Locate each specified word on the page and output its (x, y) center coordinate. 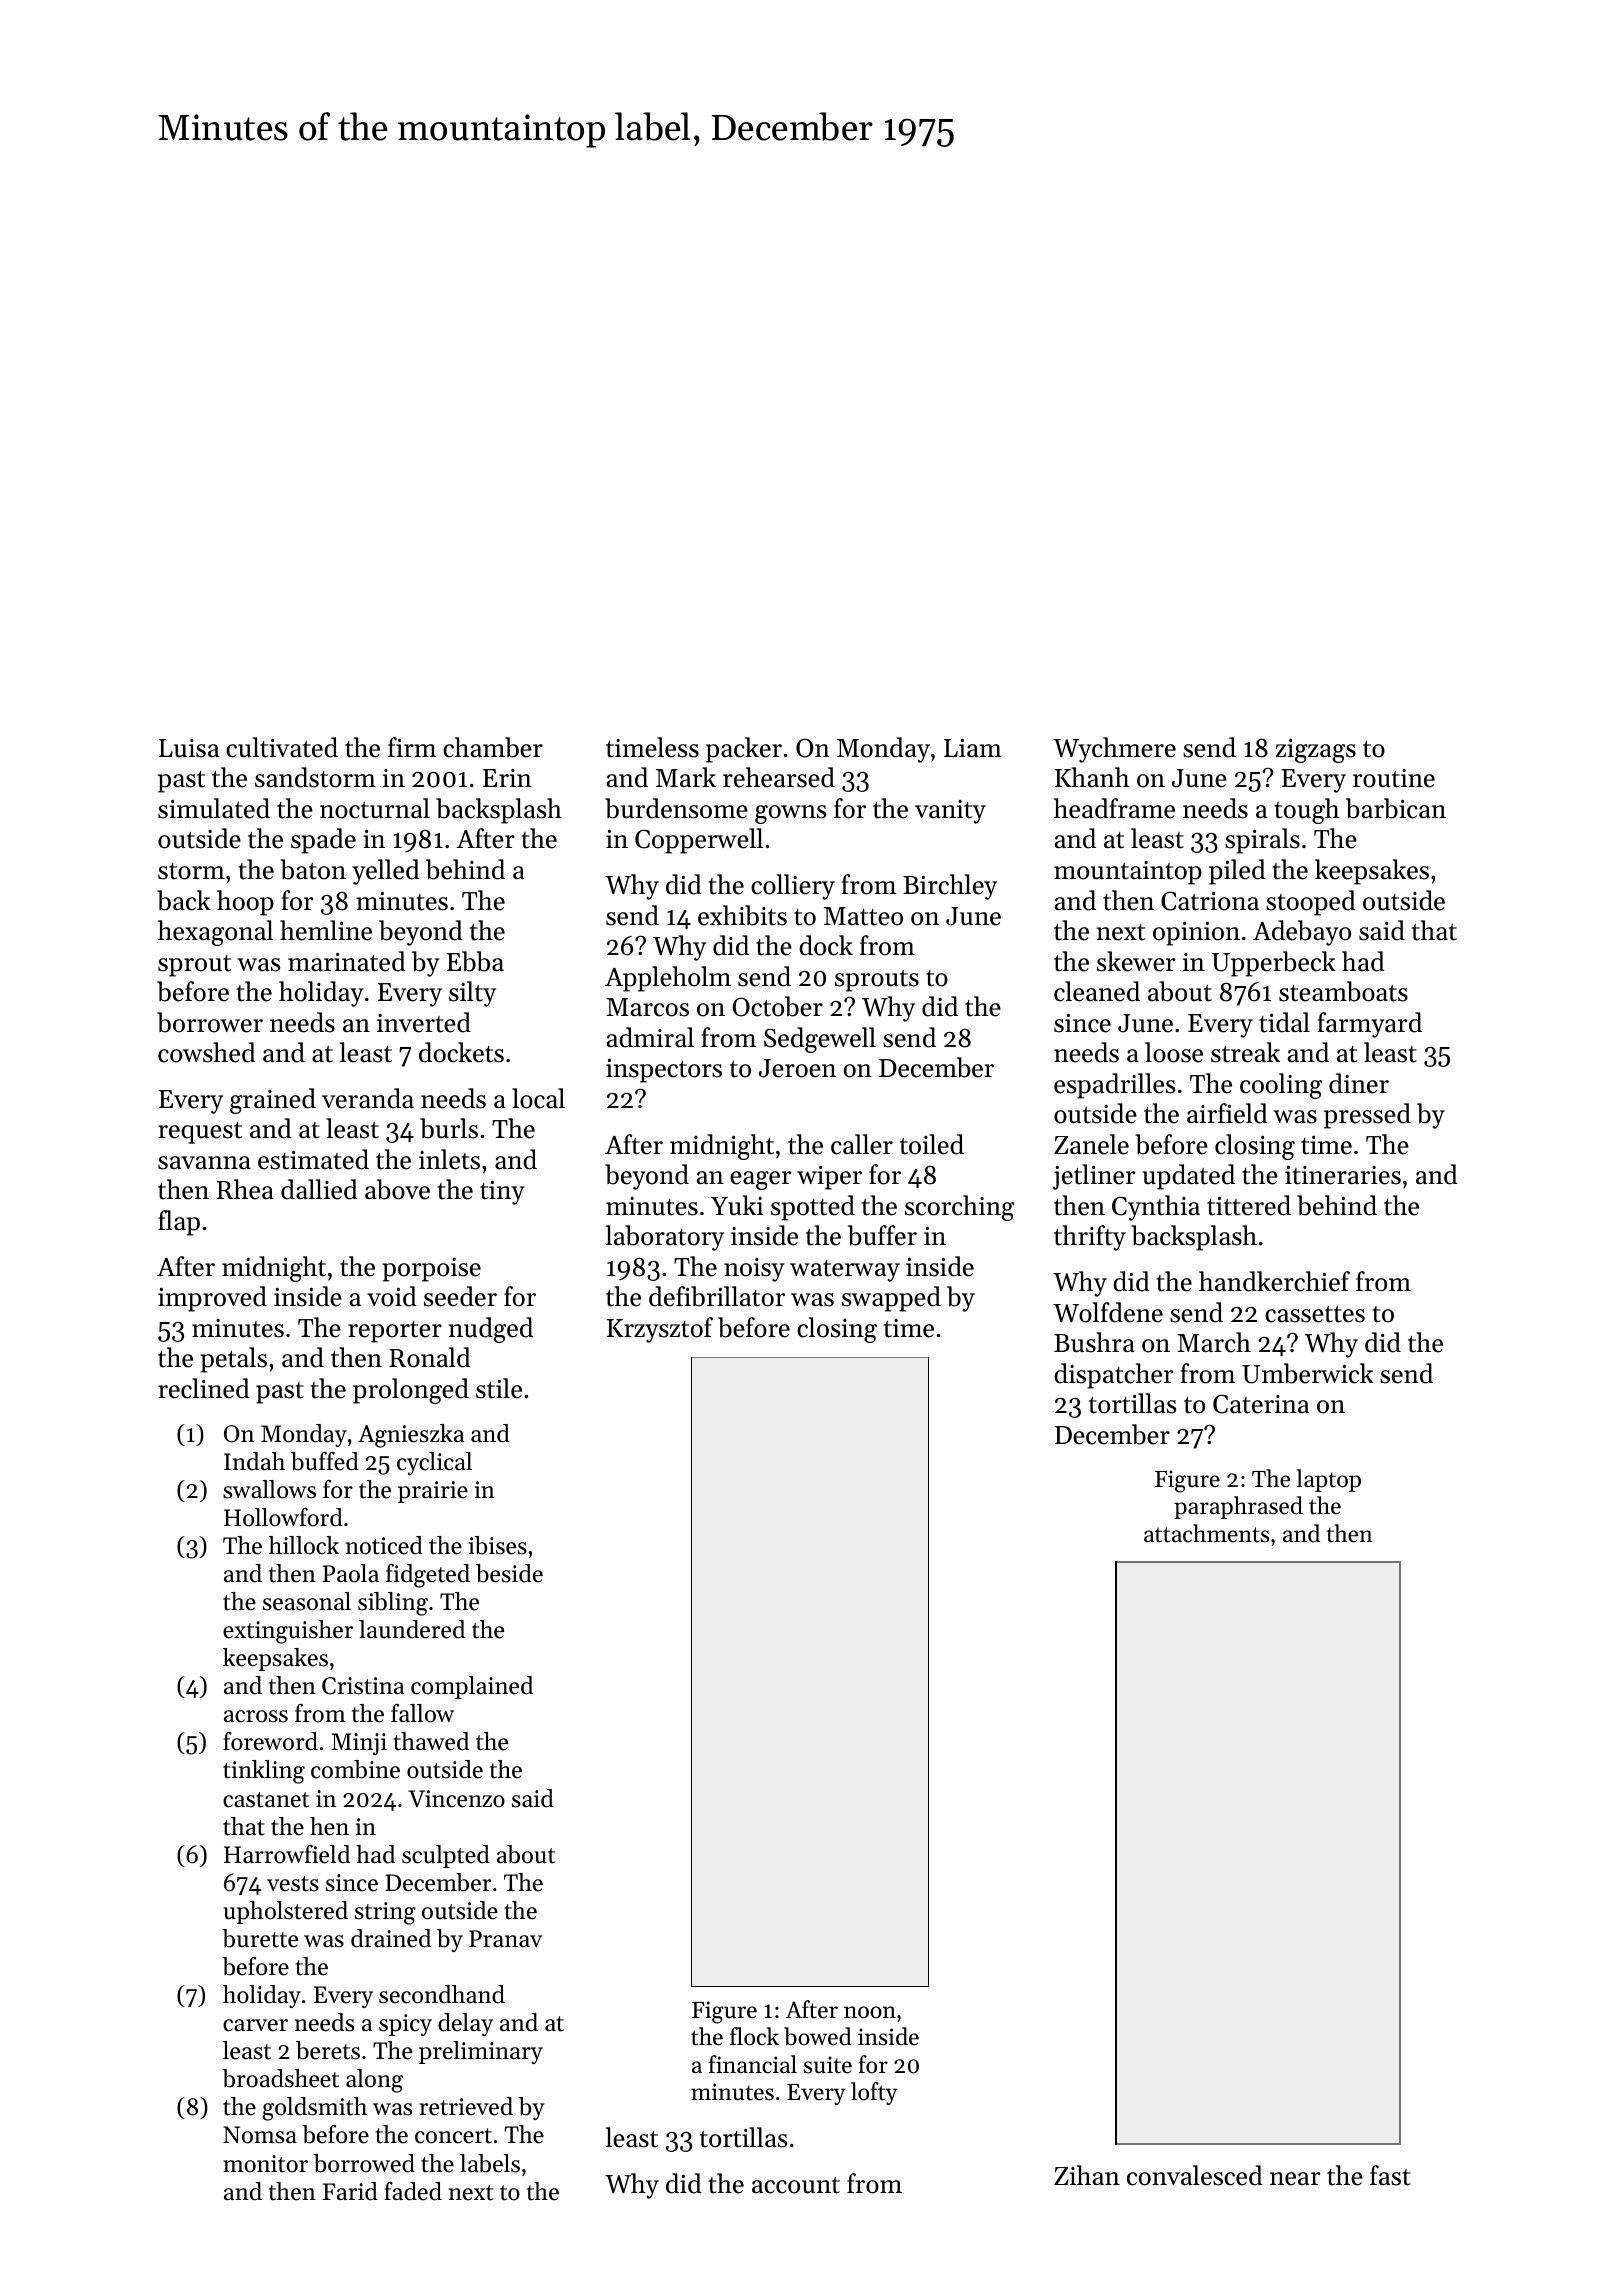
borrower (210, 1022)
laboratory (665, 1238)
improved (212, 1299)
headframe (1114, 808)
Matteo (863, 916)
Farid (350, 2191)
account (796, 2185)
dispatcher (1113, 1376)
